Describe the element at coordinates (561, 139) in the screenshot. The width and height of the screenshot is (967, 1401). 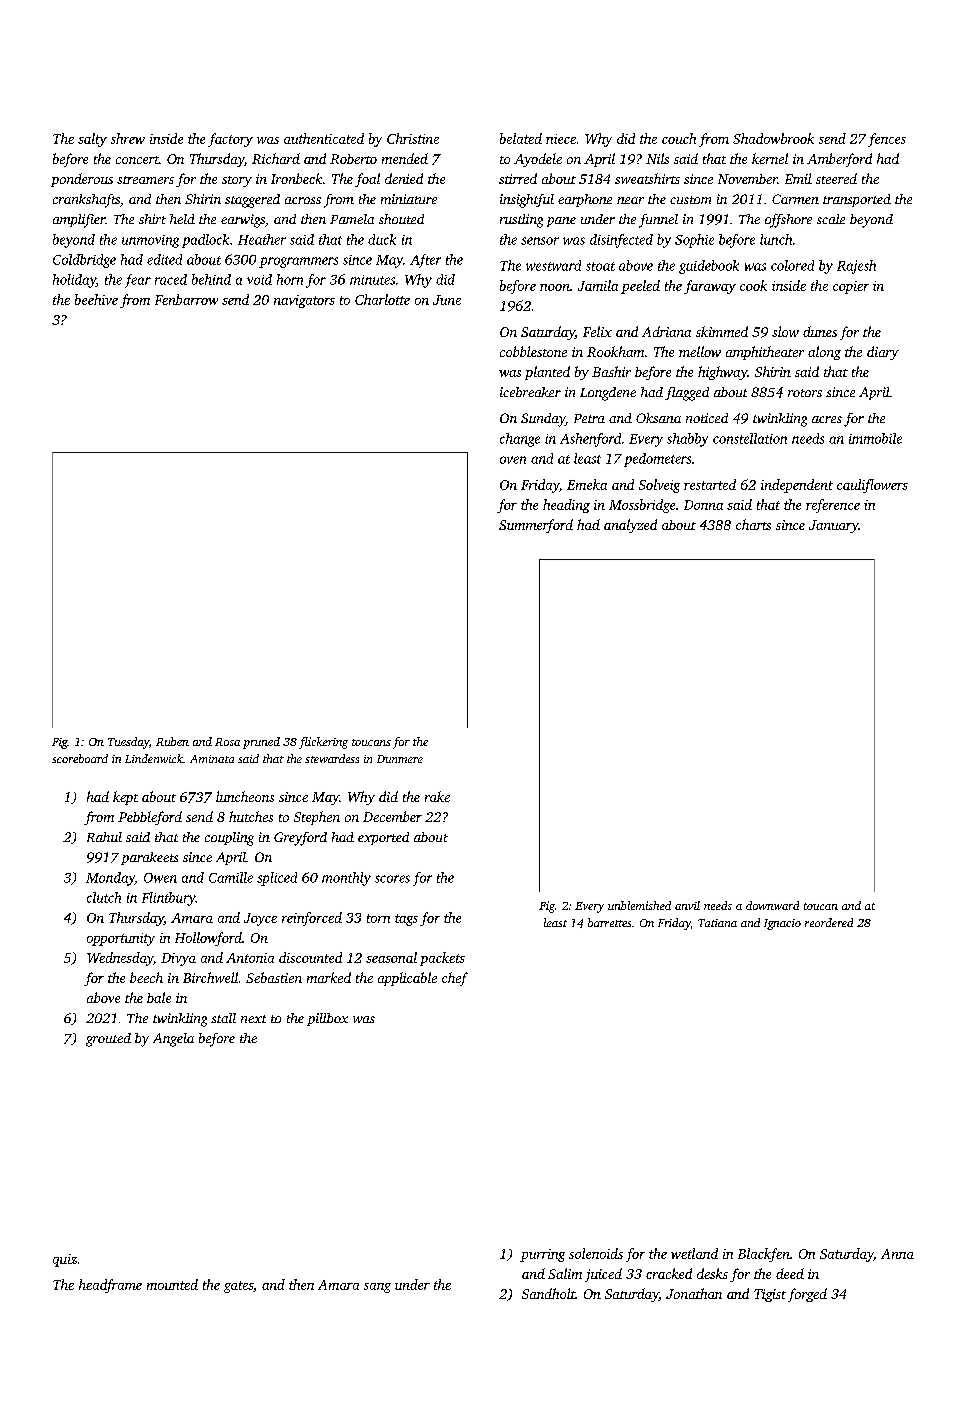
I see `niece` at that location.
